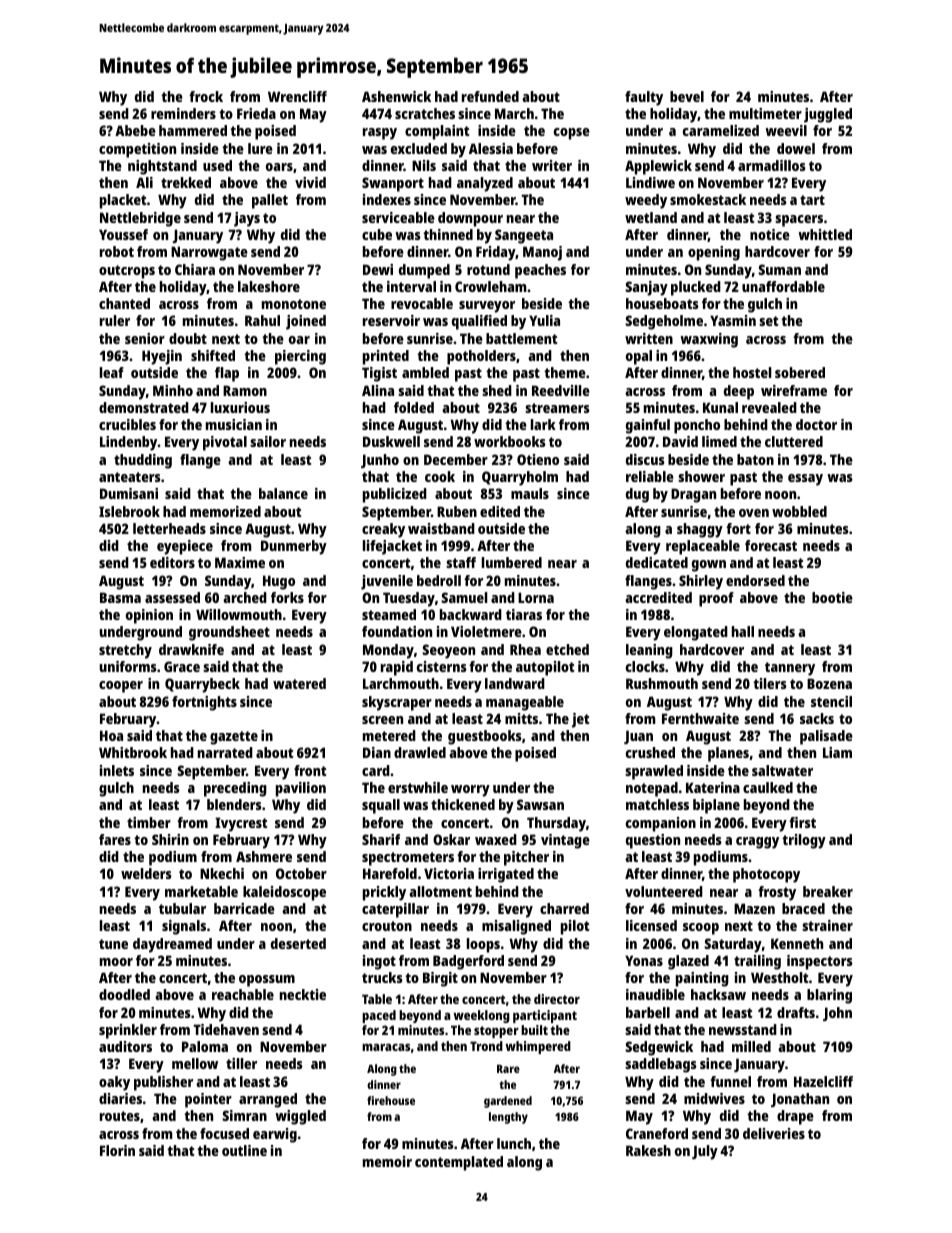 The height and width of the document is (1233, 952). Describe the element at coordinates (297, 96) in the document. I see `Wrencliff` at that location.
